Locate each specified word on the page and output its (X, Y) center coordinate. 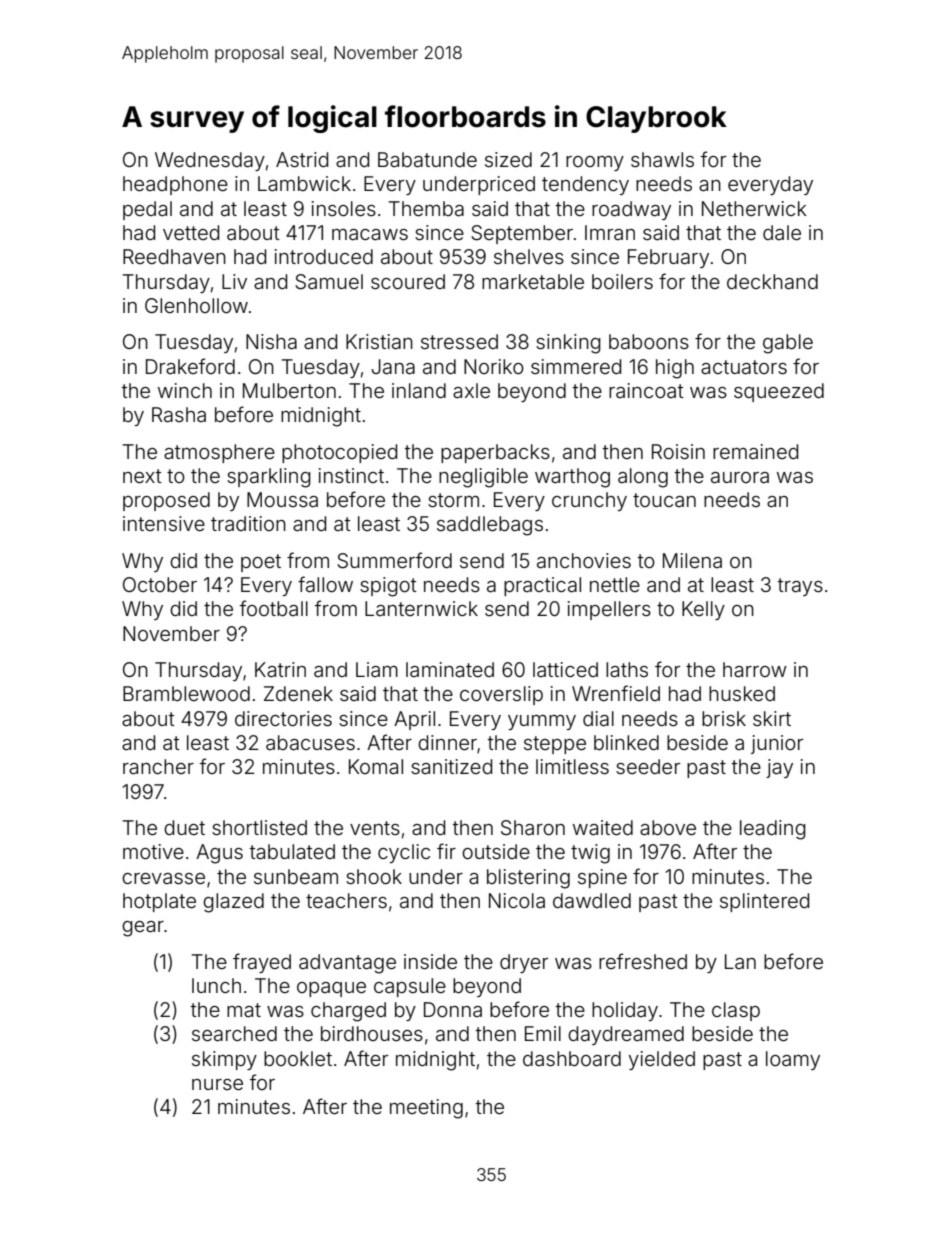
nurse (217, 1084)
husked (742, 693)
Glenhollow (196, 305)
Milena (692, 560)
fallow (325, 584)
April (414, 720)
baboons (649, 341)
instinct (351, 475)
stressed (459, 341)
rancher (158, 766)
